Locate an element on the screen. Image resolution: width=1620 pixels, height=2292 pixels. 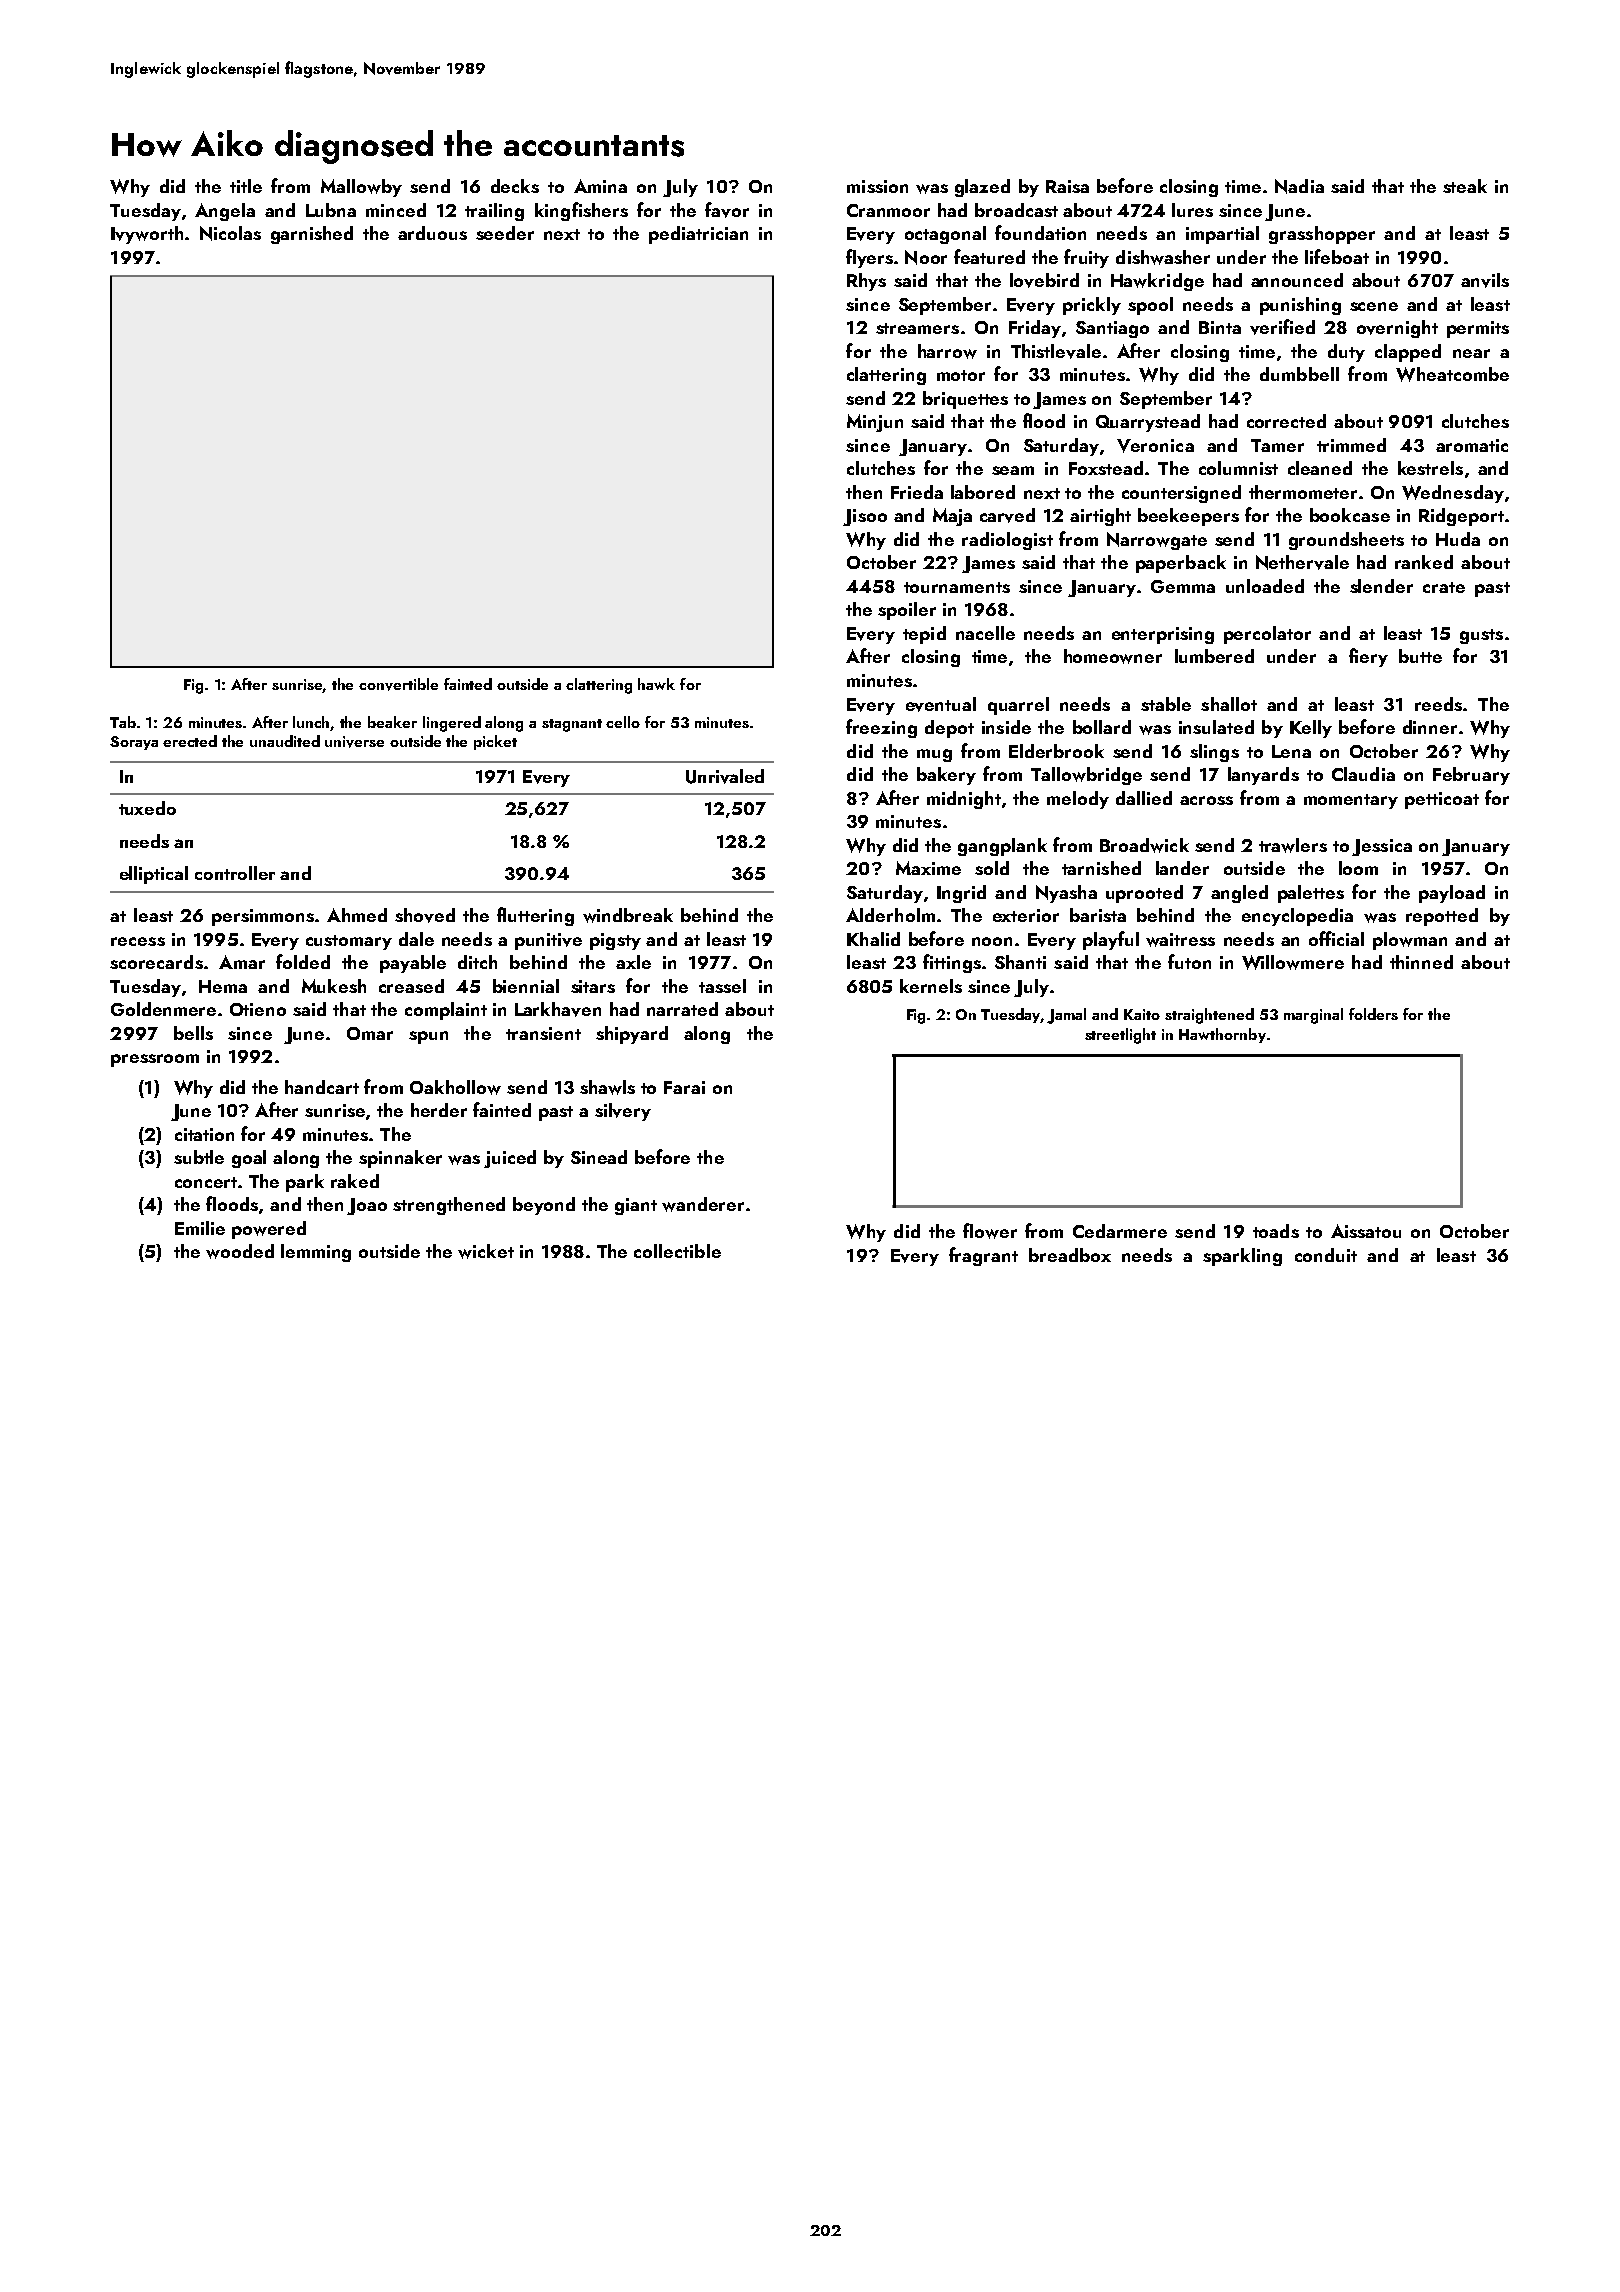
aromatic is located at coordinates (1472, 445).
